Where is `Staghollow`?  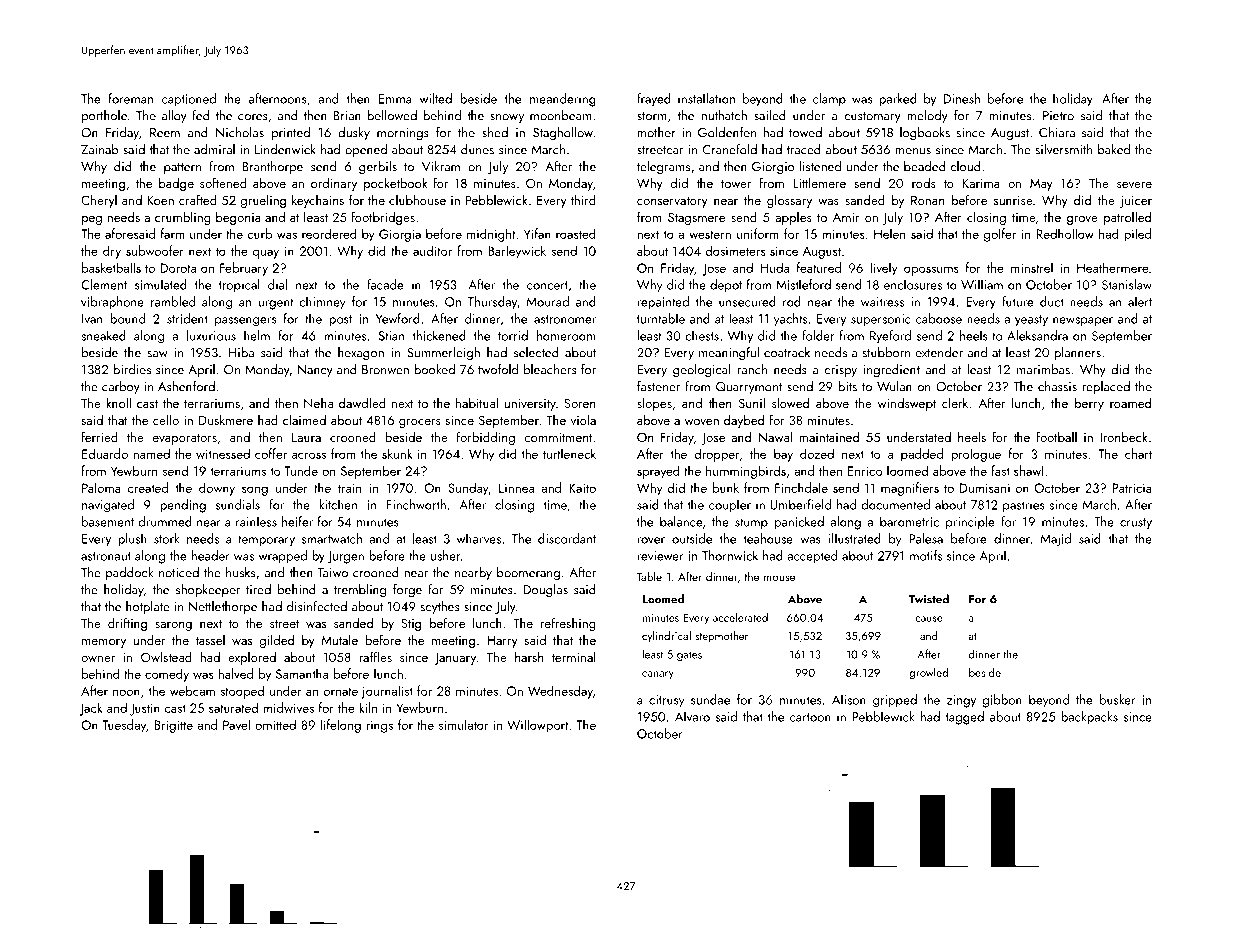 Staghollow is located at coordinates (563, 134).
